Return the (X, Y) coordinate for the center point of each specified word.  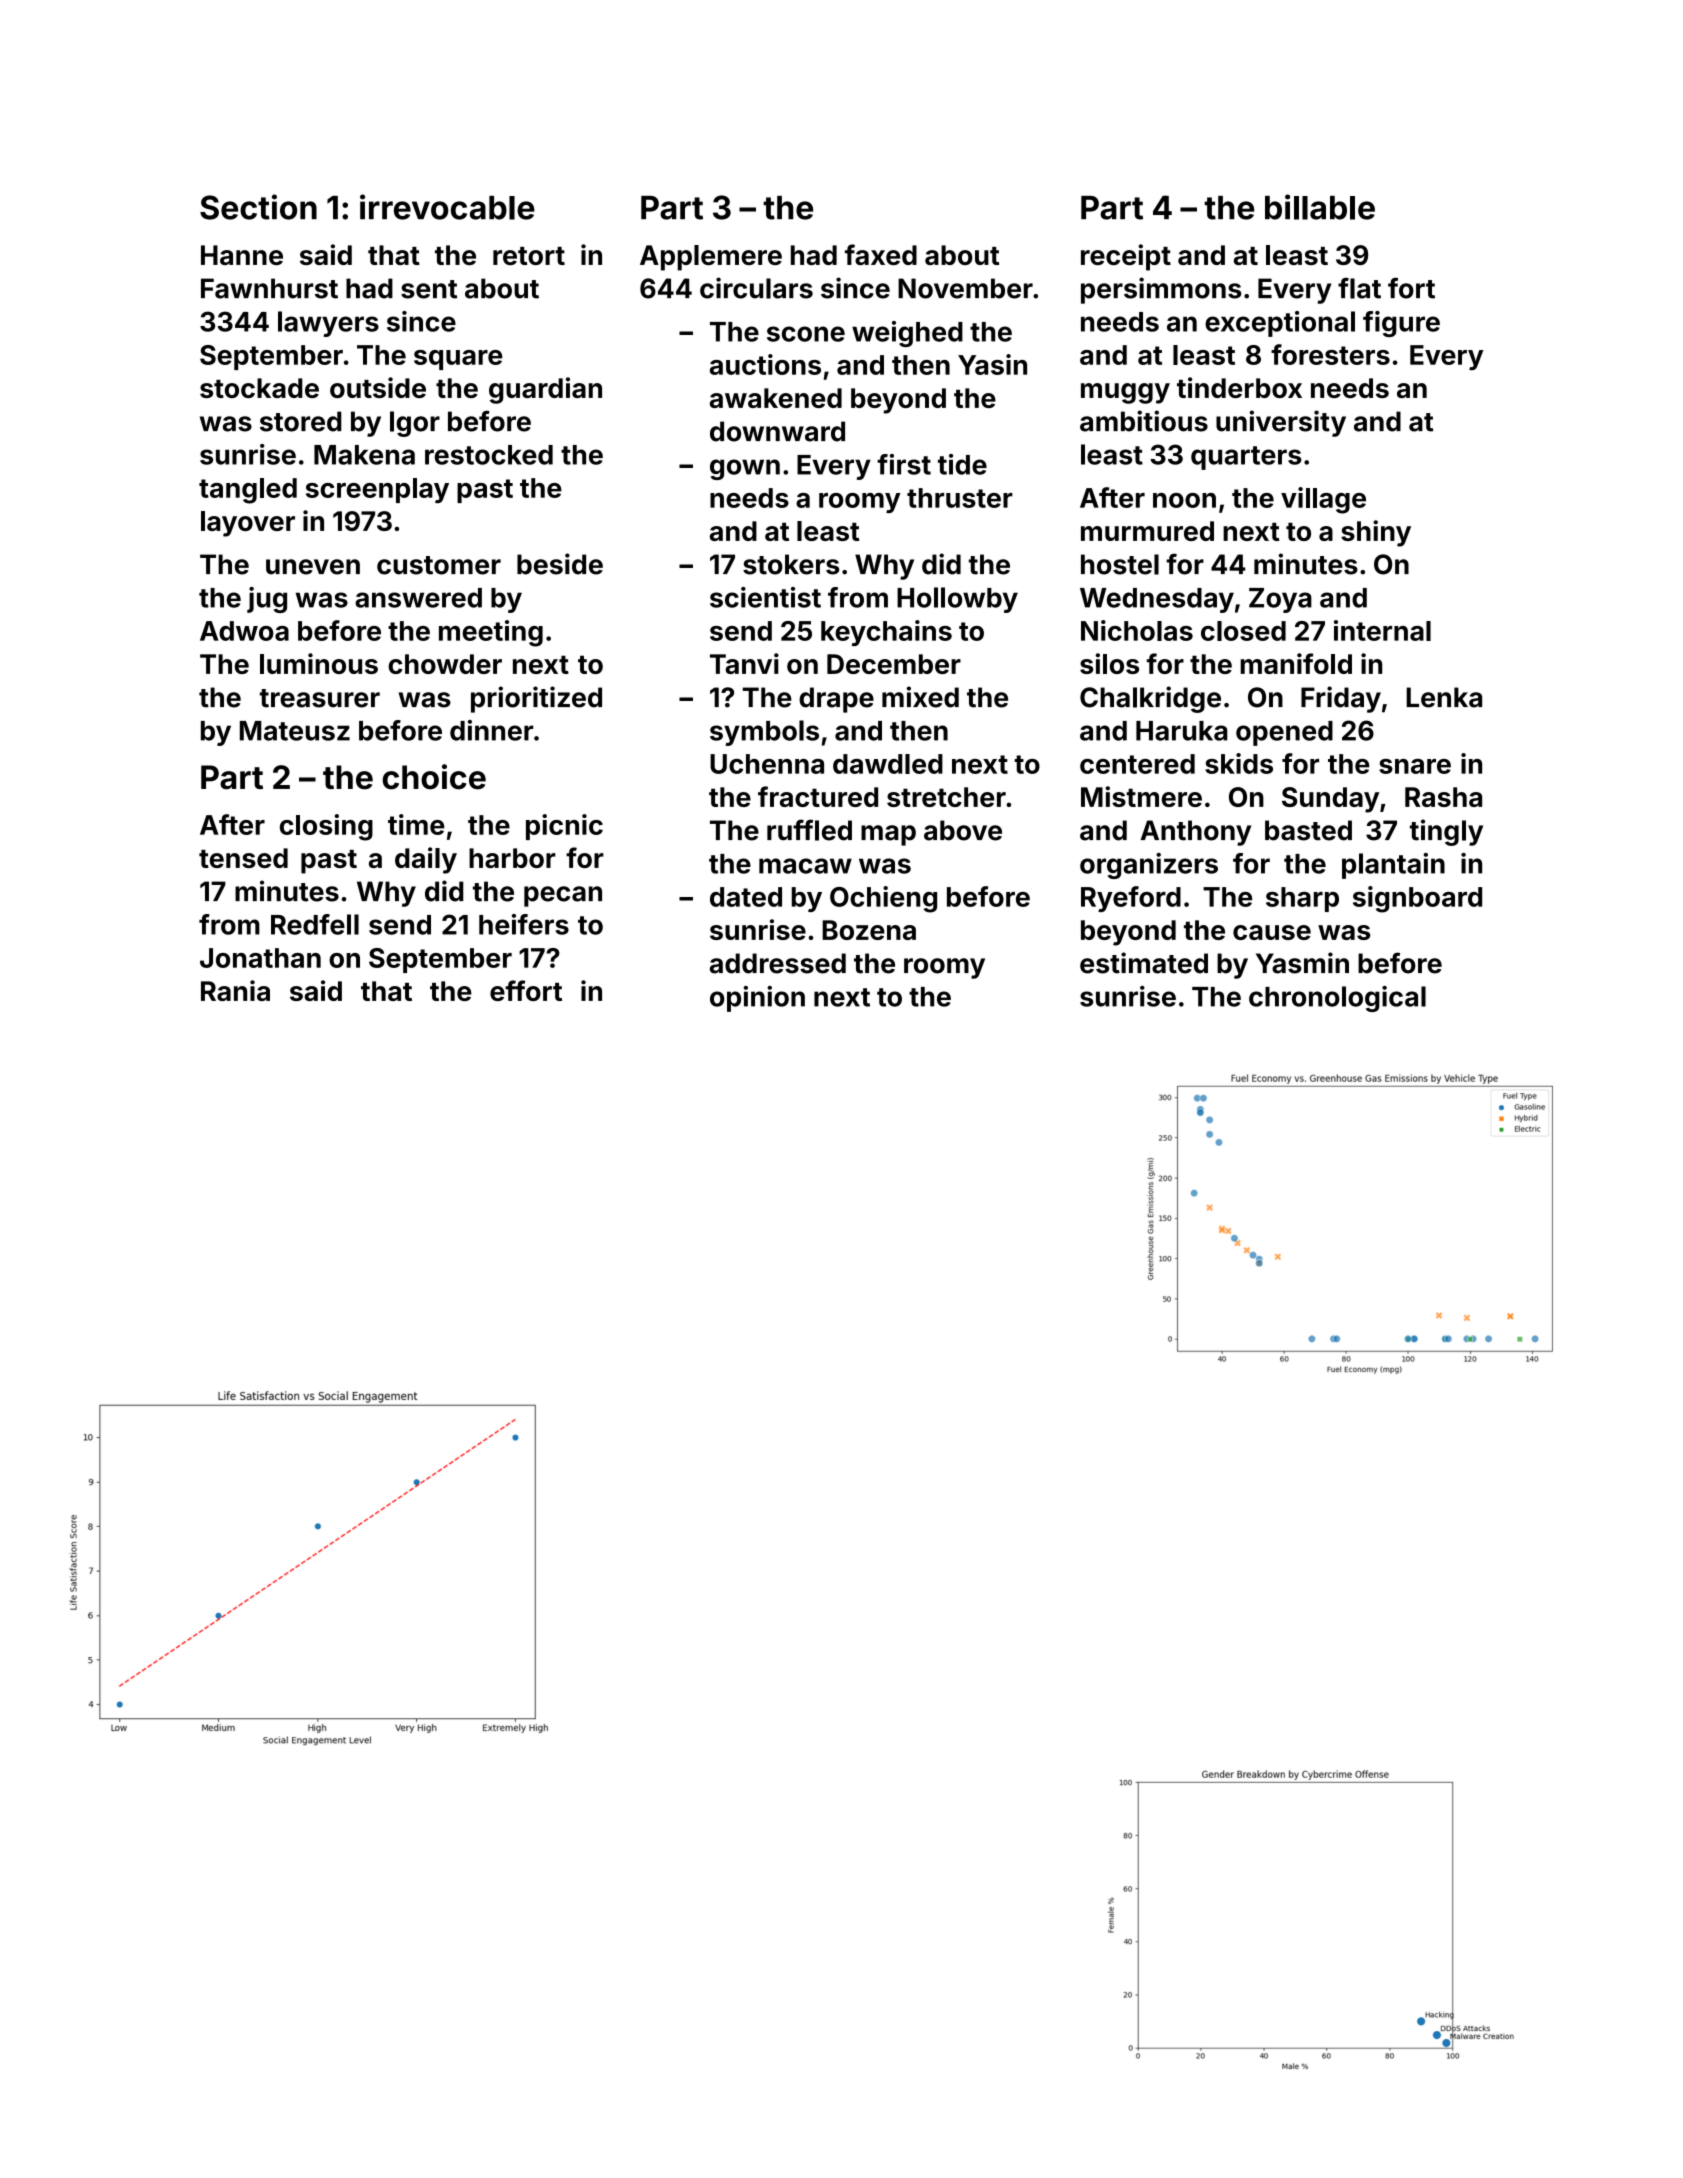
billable (1320, 207)
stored (301, 421)
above (963, 830)
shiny (1376, 533)
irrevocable (447, 207)
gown (745, 469)
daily (426, 860)
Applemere (711, 258)
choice (434, 777)
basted (1308, 830)
